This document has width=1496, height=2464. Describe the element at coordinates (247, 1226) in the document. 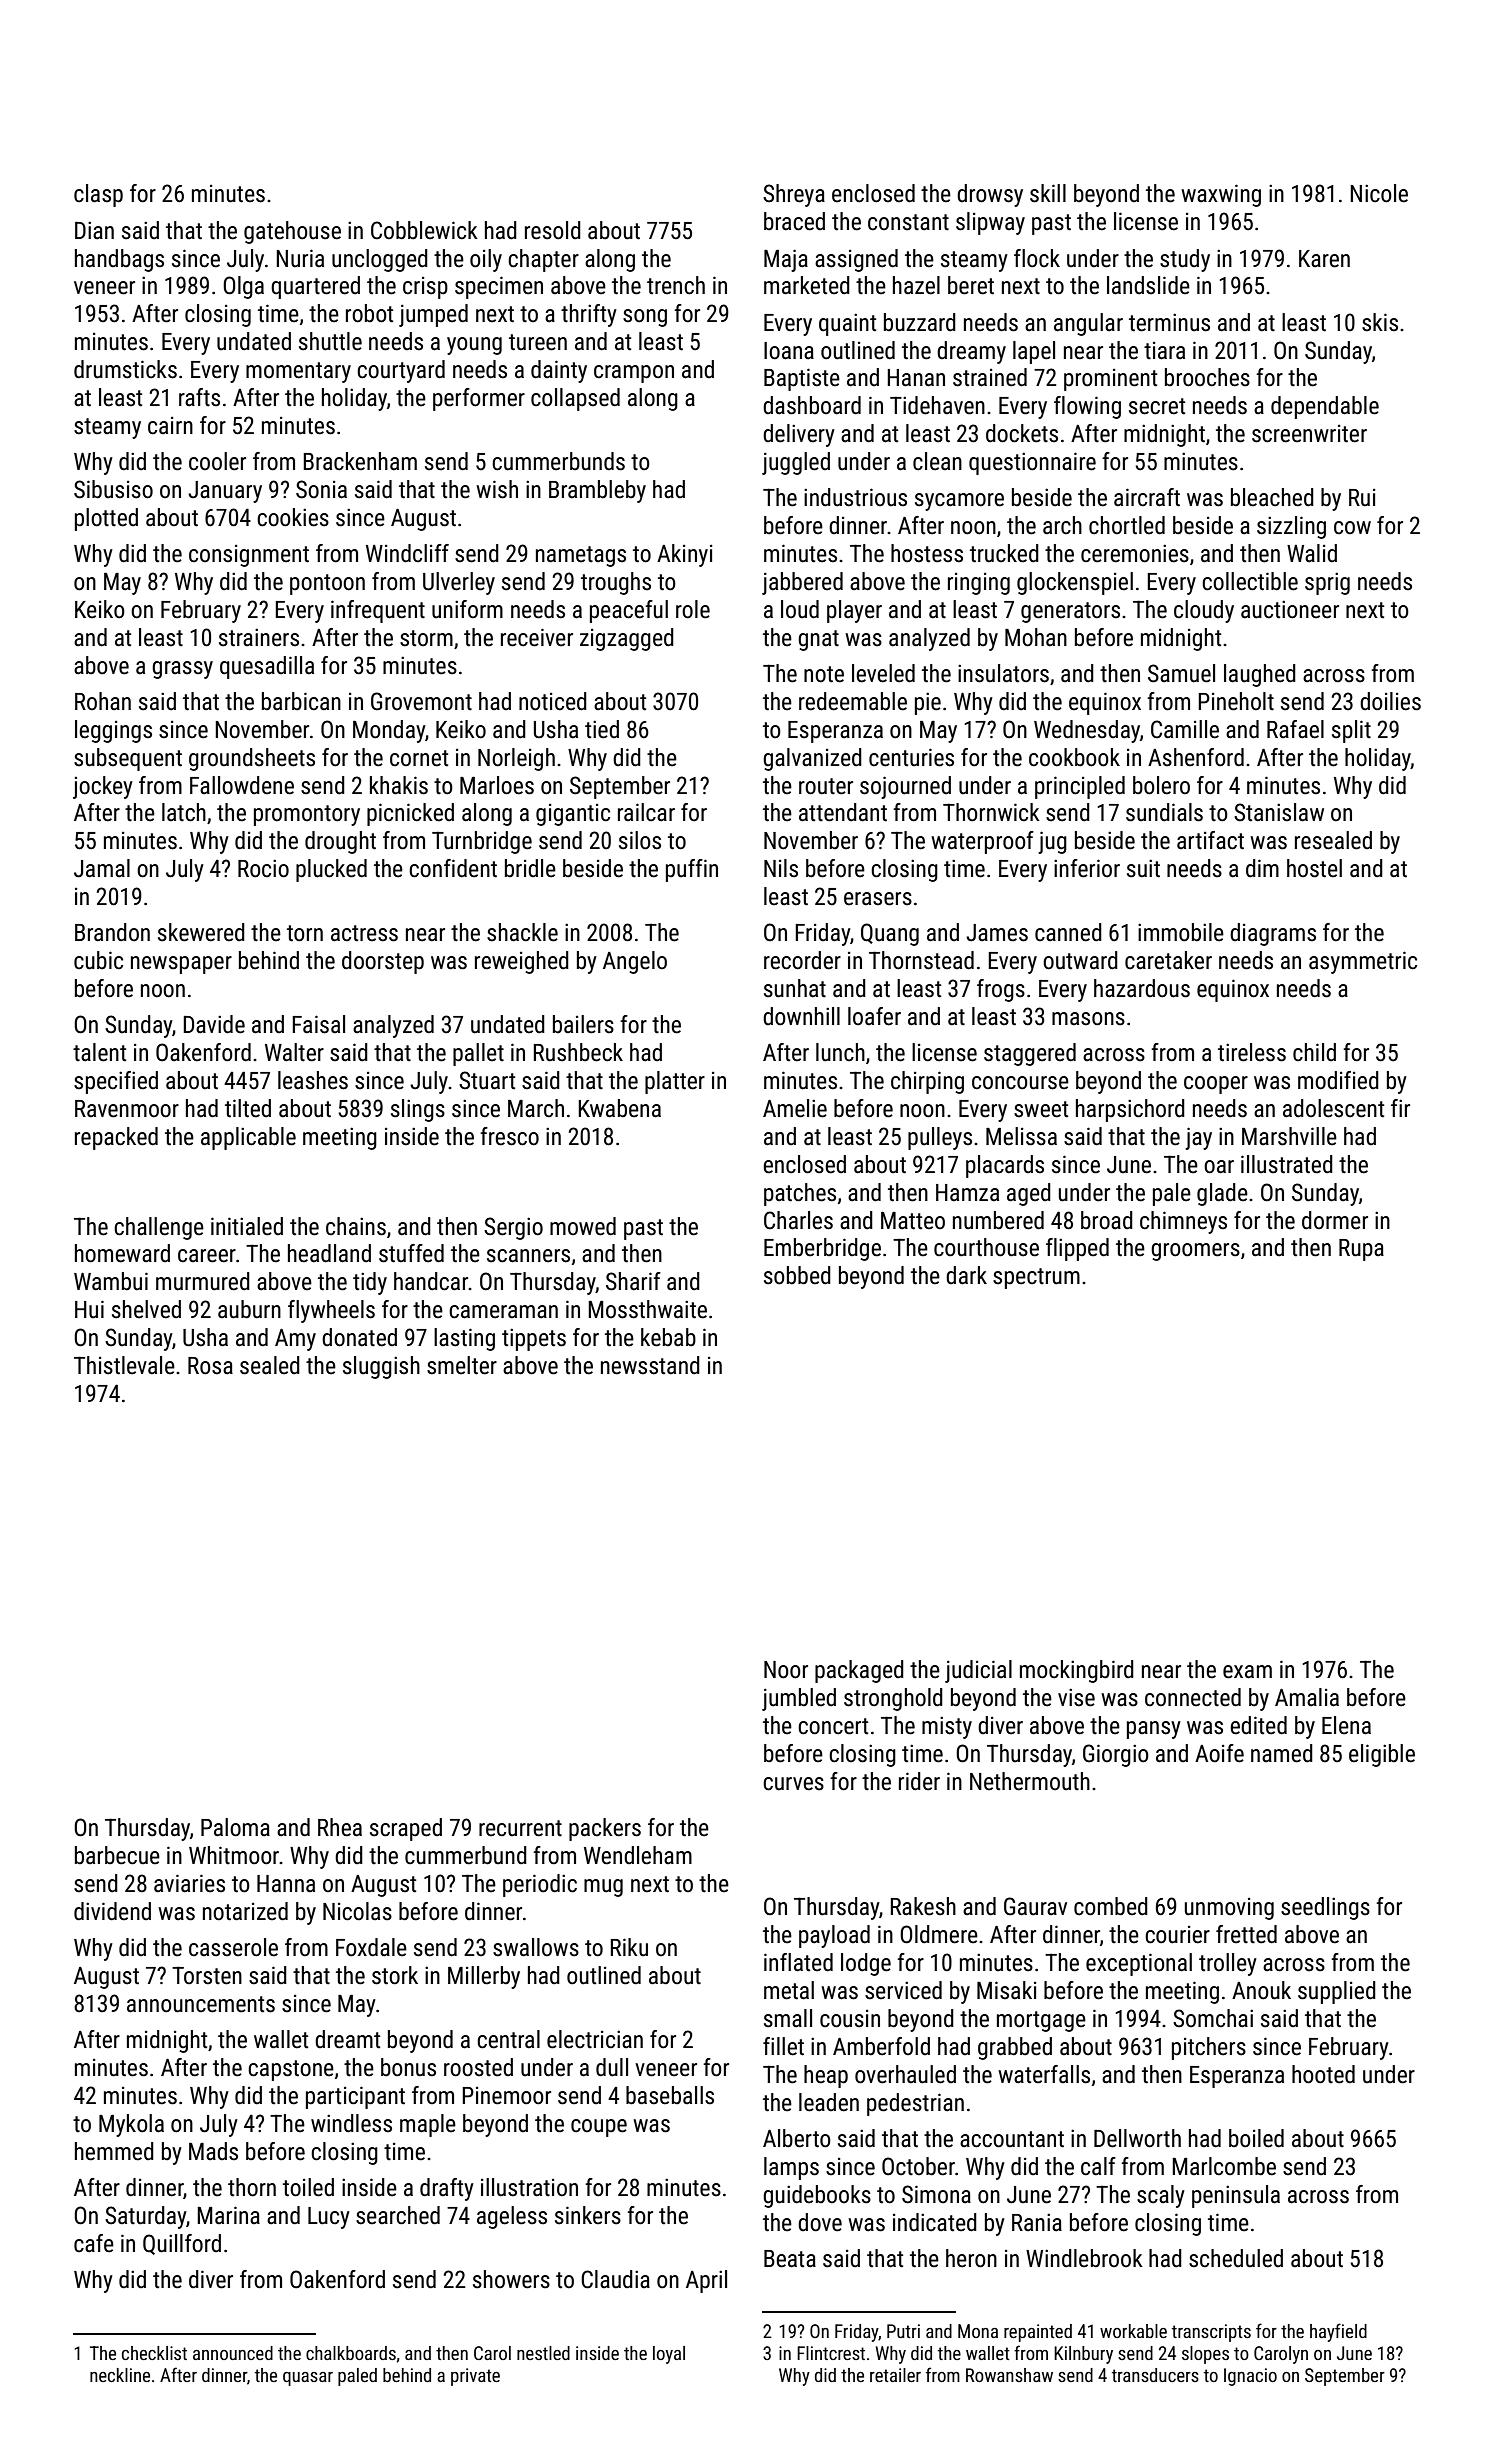

I see `initialed` at that location.
